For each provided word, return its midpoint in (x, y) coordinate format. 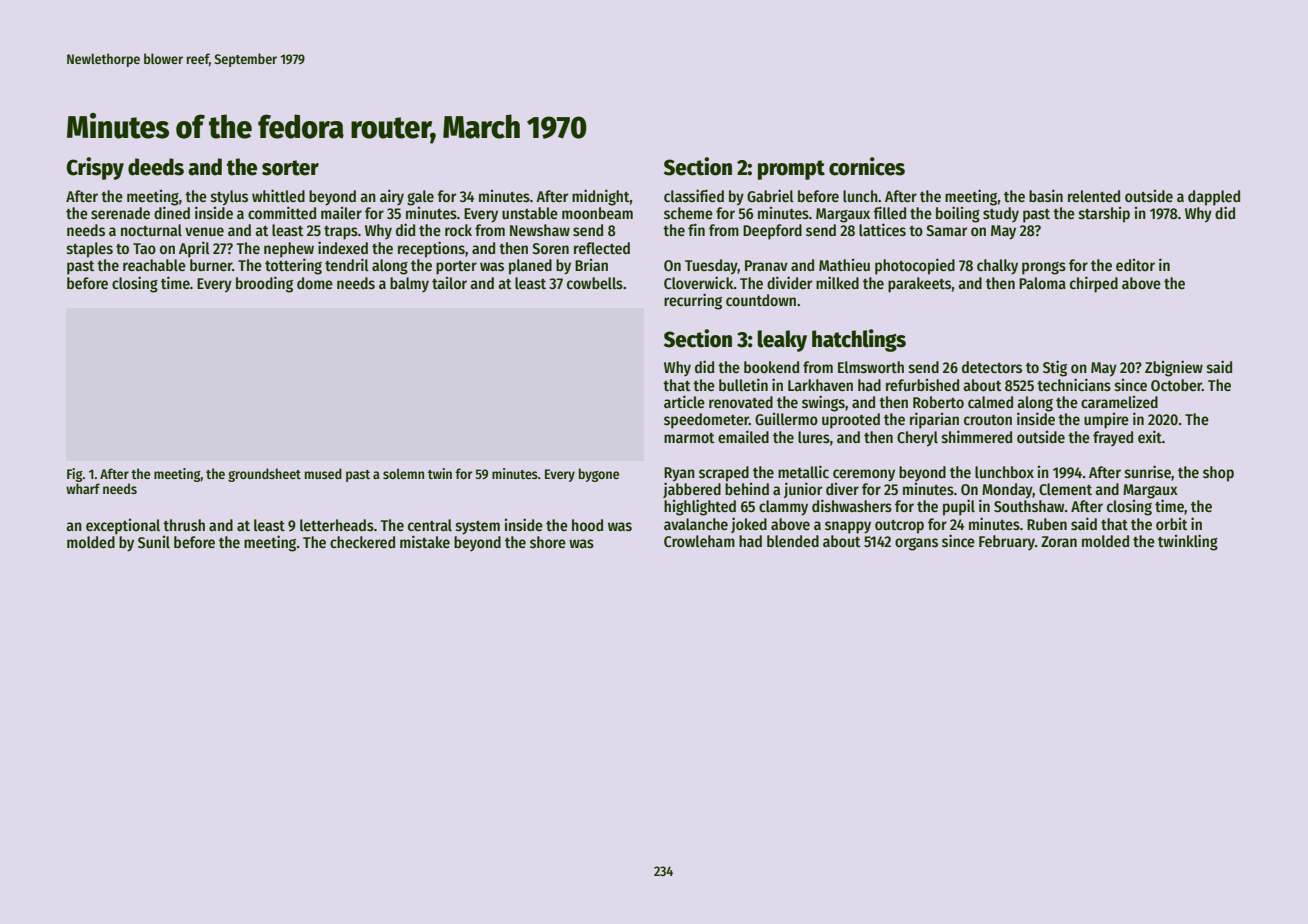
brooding (264, 284)
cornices (867, 166)
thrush (184, 525)
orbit (1172, 524)
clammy (783, 508)
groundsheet (264, 475)
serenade (120, 213)
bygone (599, 475)
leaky (782, 341)
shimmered (977, 437)
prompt (791, 170)
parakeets (919, 285)
